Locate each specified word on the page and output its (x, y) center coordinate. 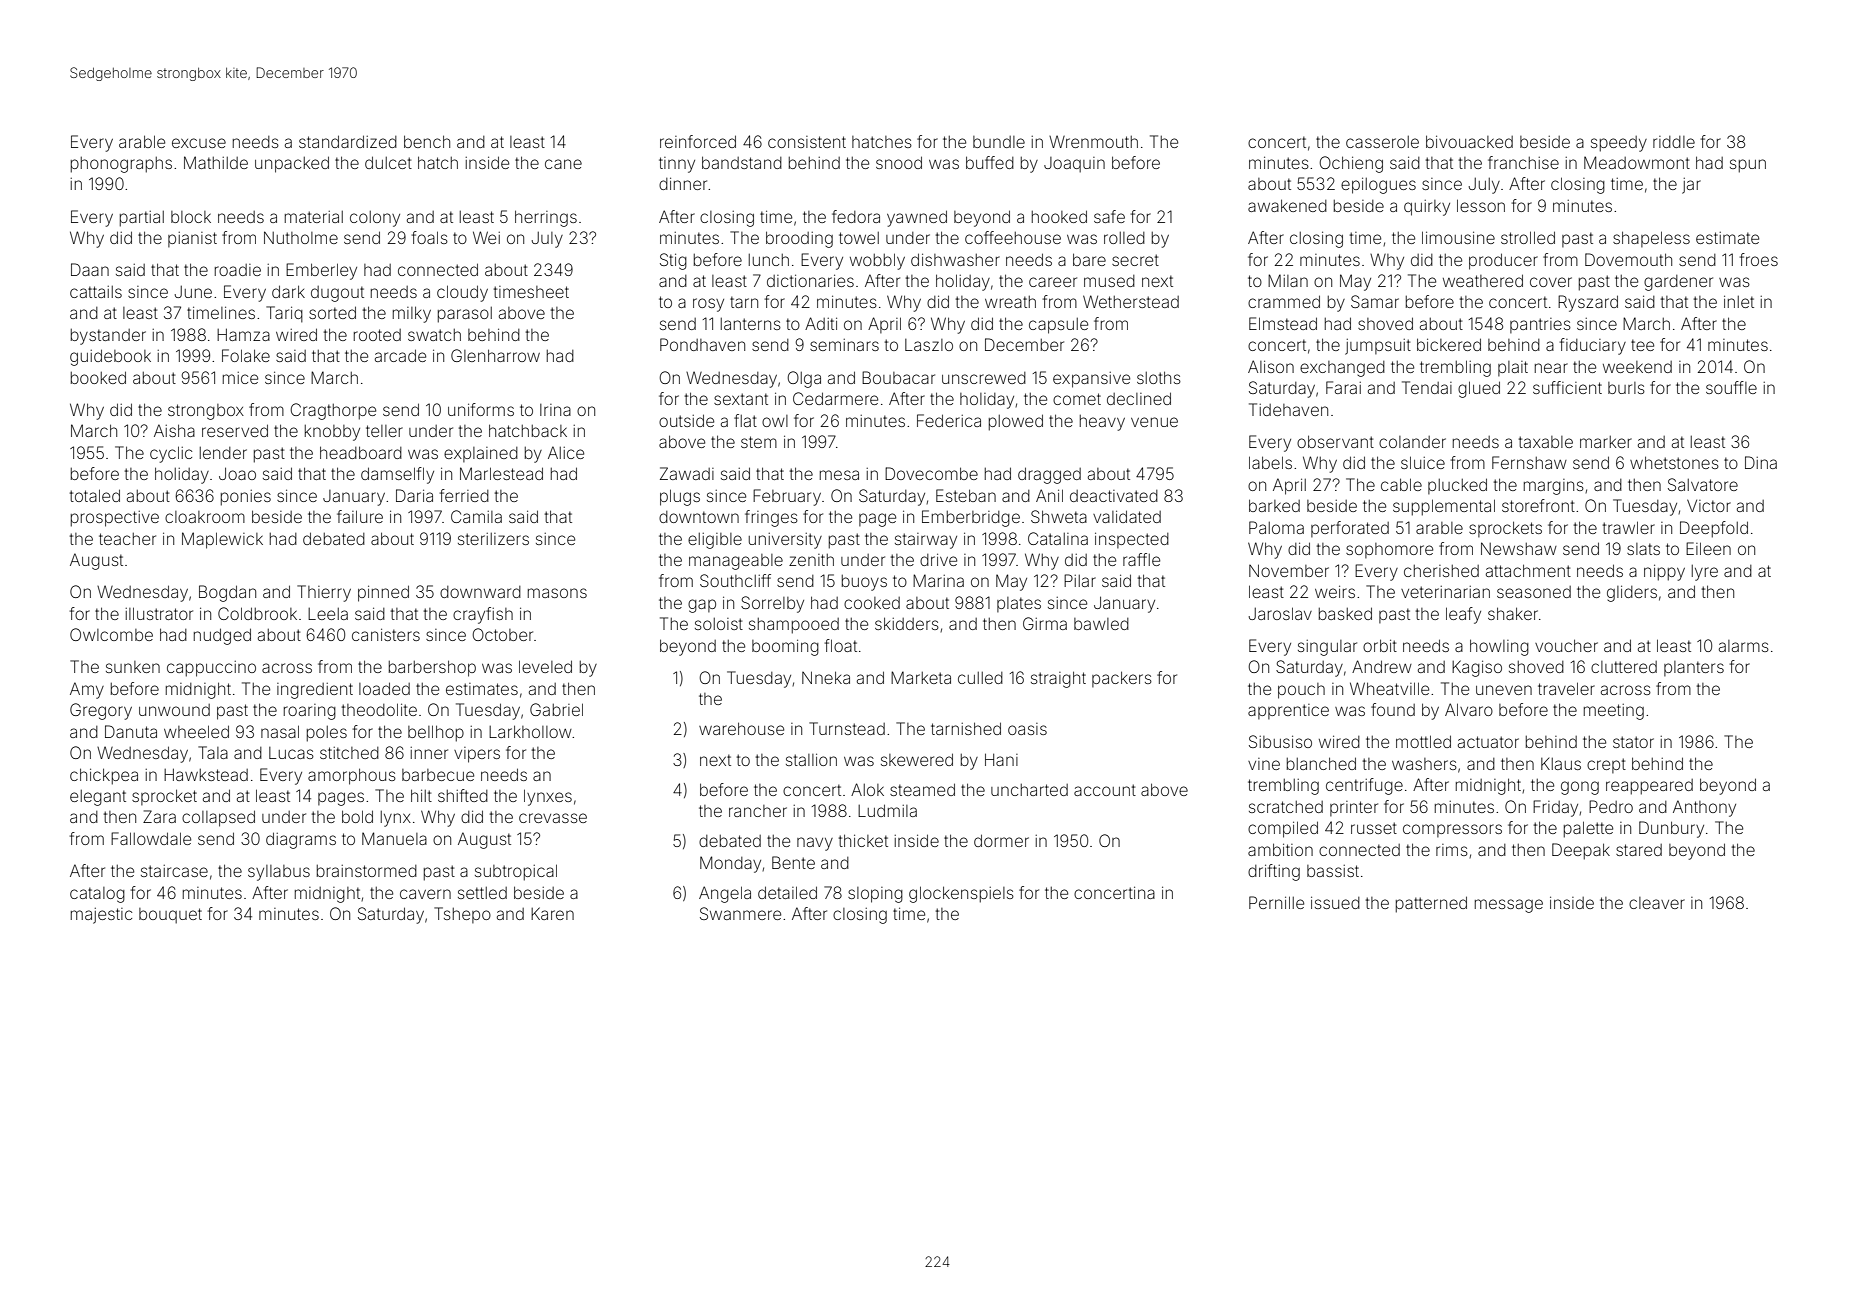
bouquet (170, 916)
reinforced (698, 141)
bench (427, 141)
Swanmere (740, 913)
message (1509, 906)
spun (1748, 166)
